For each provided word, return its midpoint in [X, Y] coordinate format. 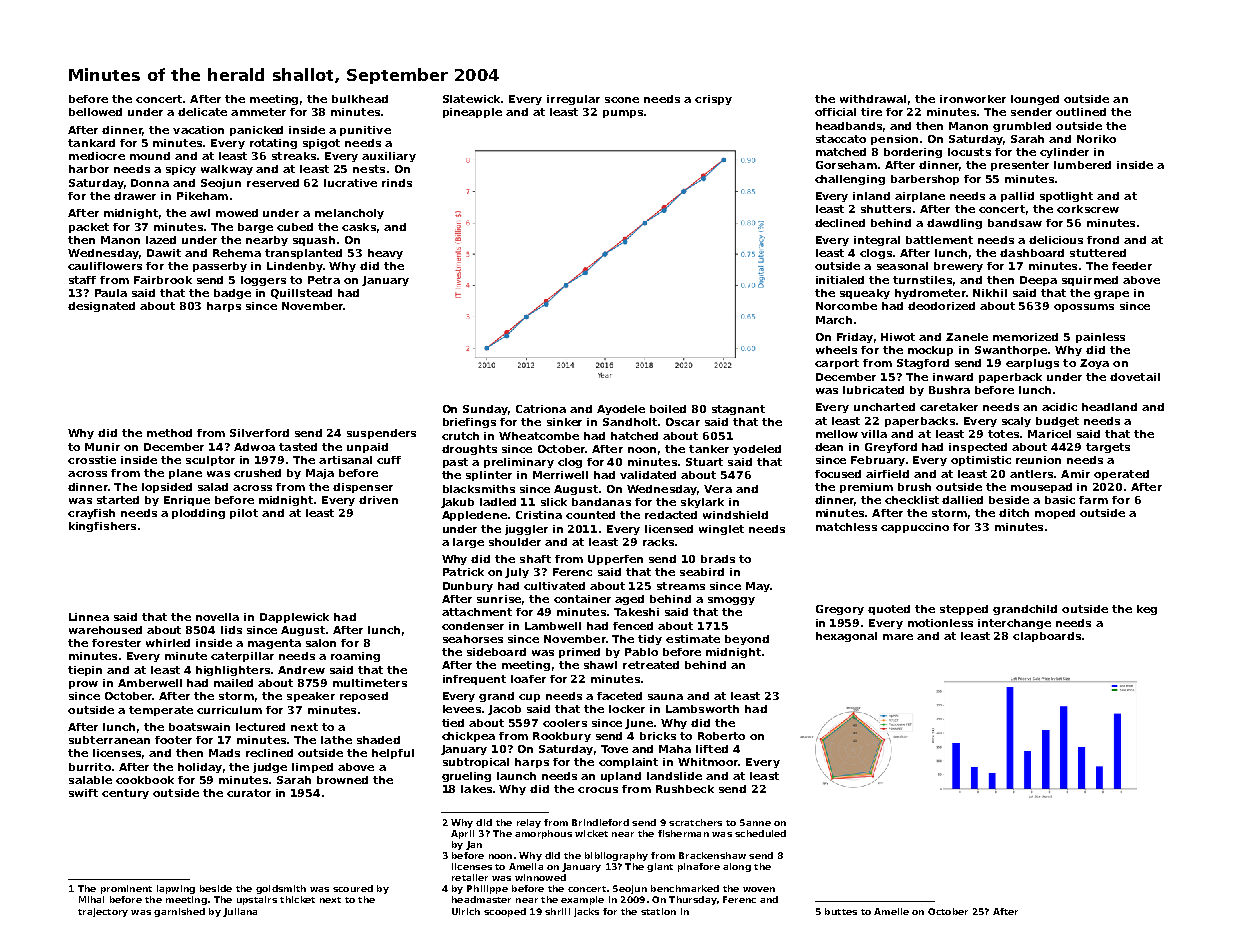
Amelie [891, 911]
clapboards [1047, 637]
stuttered [1098, 253]
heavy [385, 254]
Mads [224, 753]
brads [718, 559]
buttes [841, 911]
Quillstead [301, 294]
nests [369, 169]
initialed [840, 280]
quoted [889, 610]
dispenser [363, 488]
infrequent [474, 680]
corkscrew [1088, 209]
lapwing [176, 889]
